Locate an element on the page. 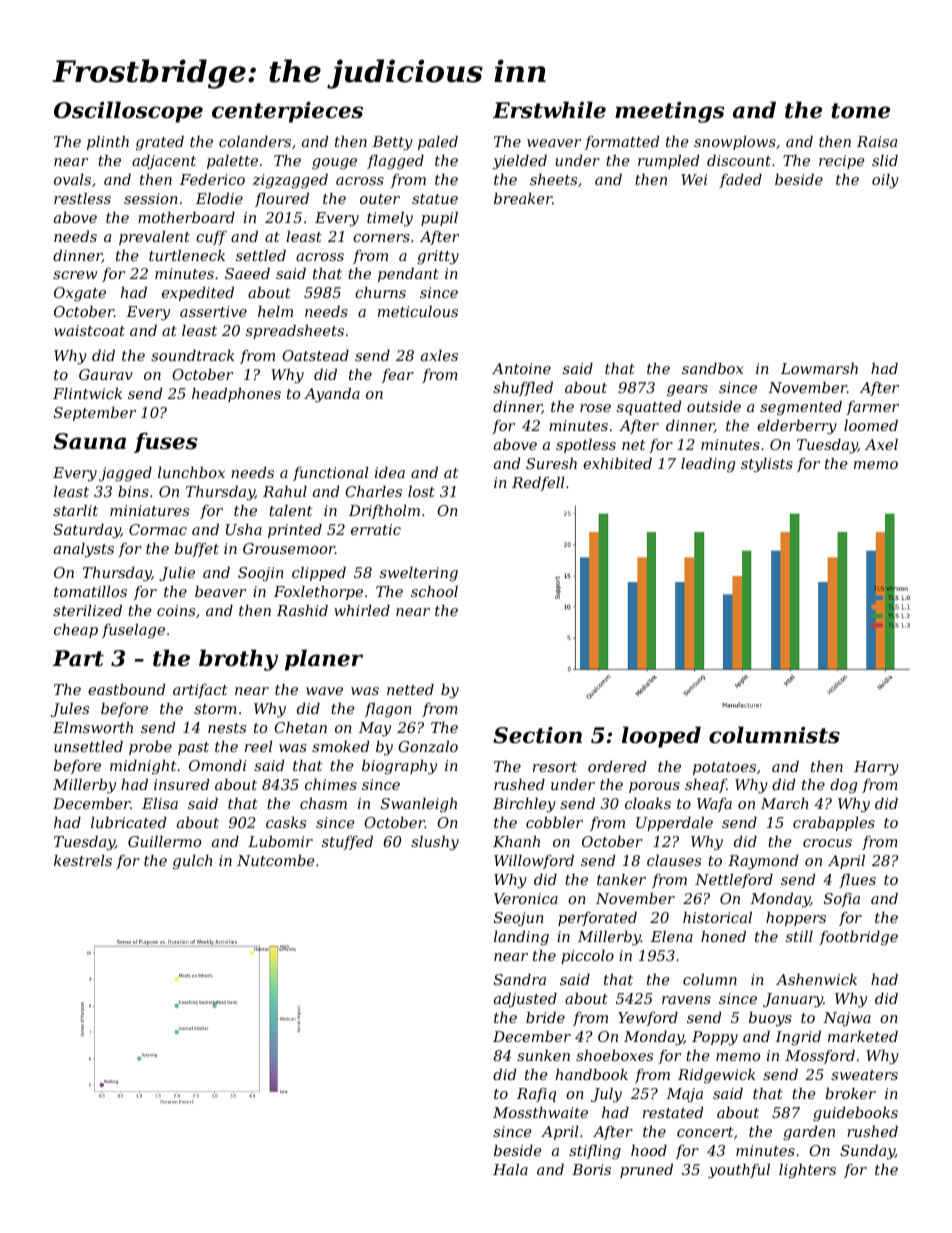 This document has height=1233, width=952. soundtrack is located at coordinates (192, 355).
